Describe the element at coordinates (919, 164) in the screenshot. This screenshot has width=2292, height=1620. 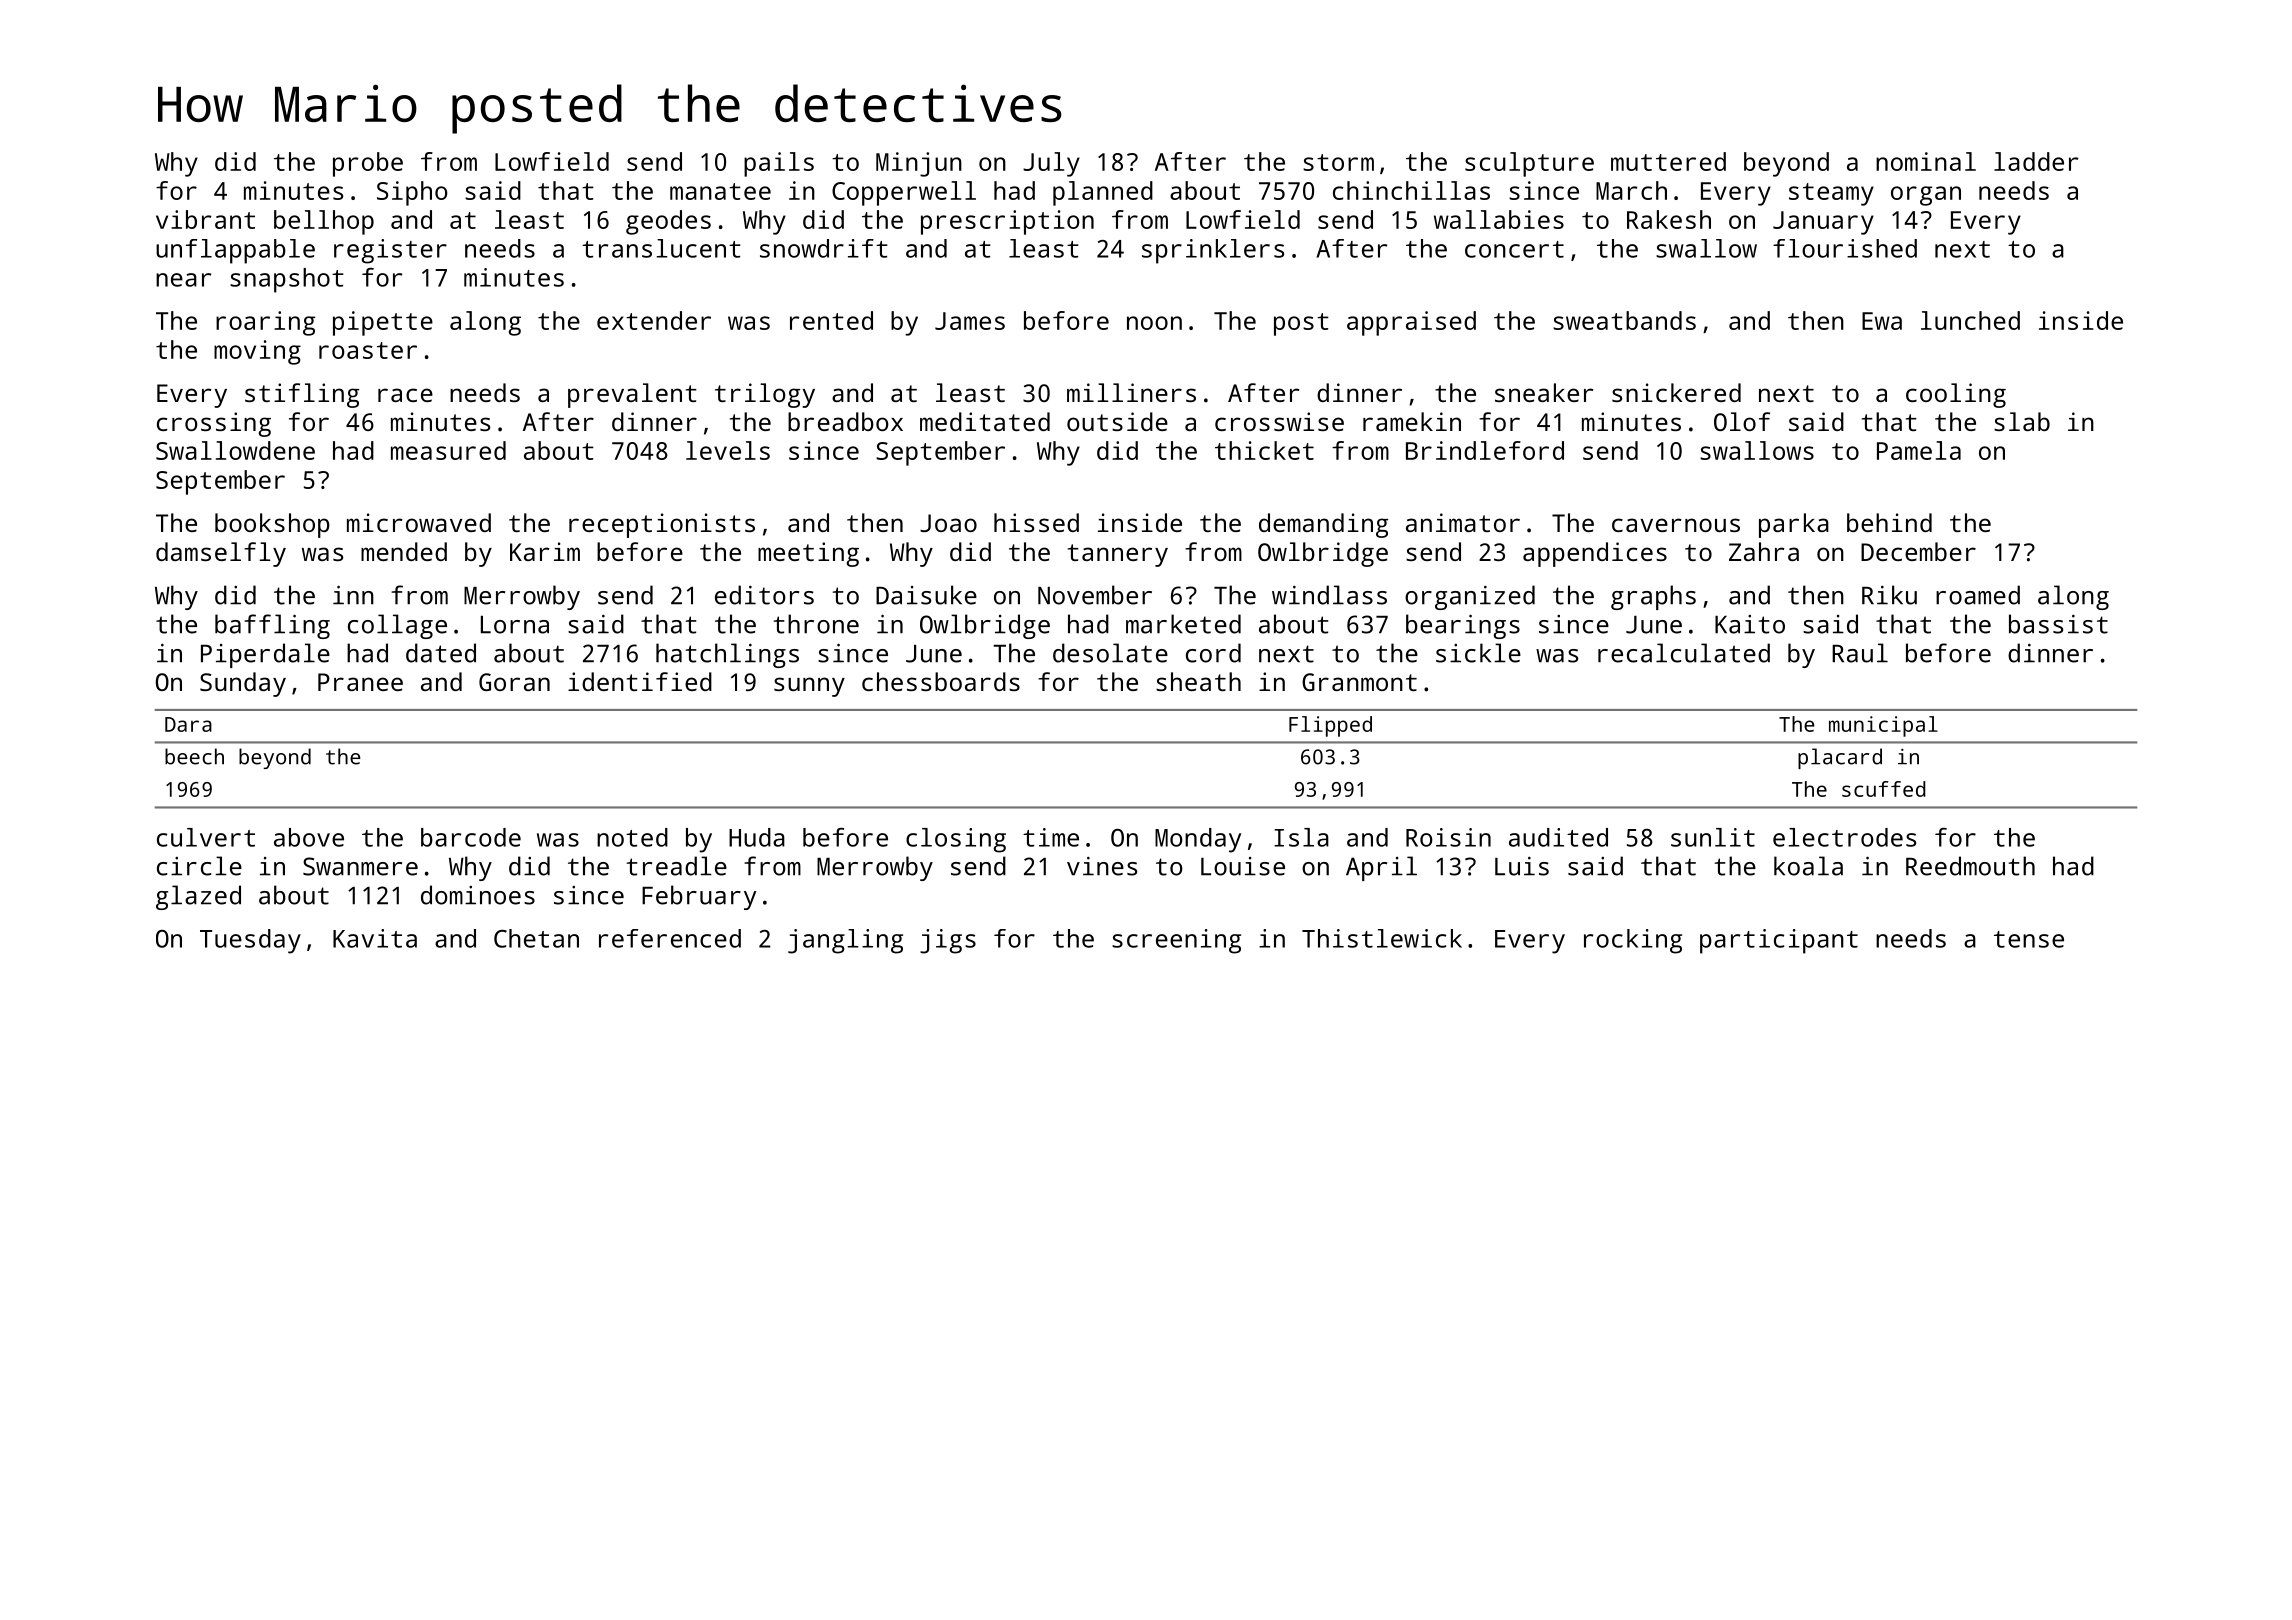
I see `Minjun` at that location.
